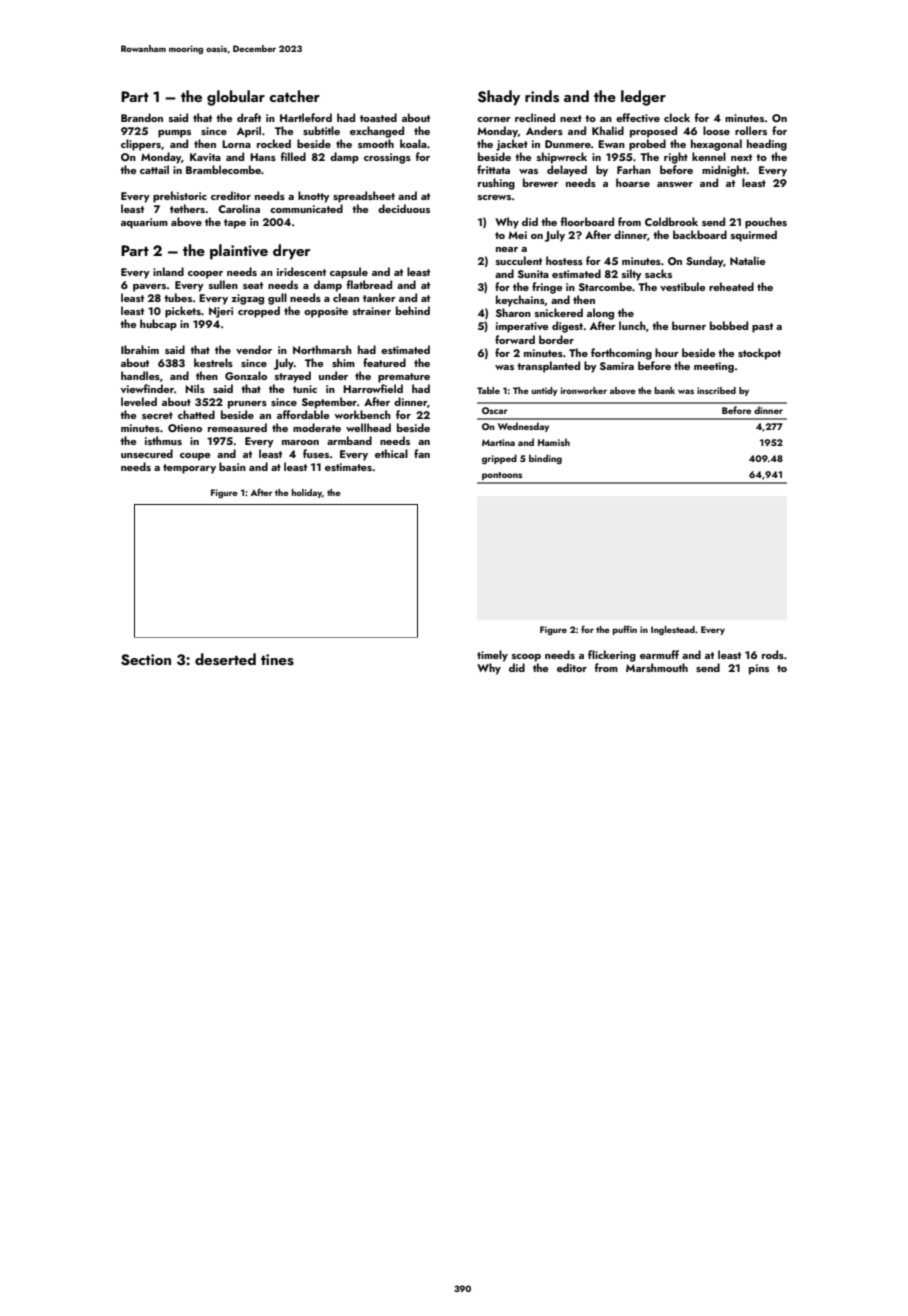 The width and height of the screenshot is (908, 1316). Describe the element at coordinates (493, 169) in the screenshot. I see `frittata` at that location.
